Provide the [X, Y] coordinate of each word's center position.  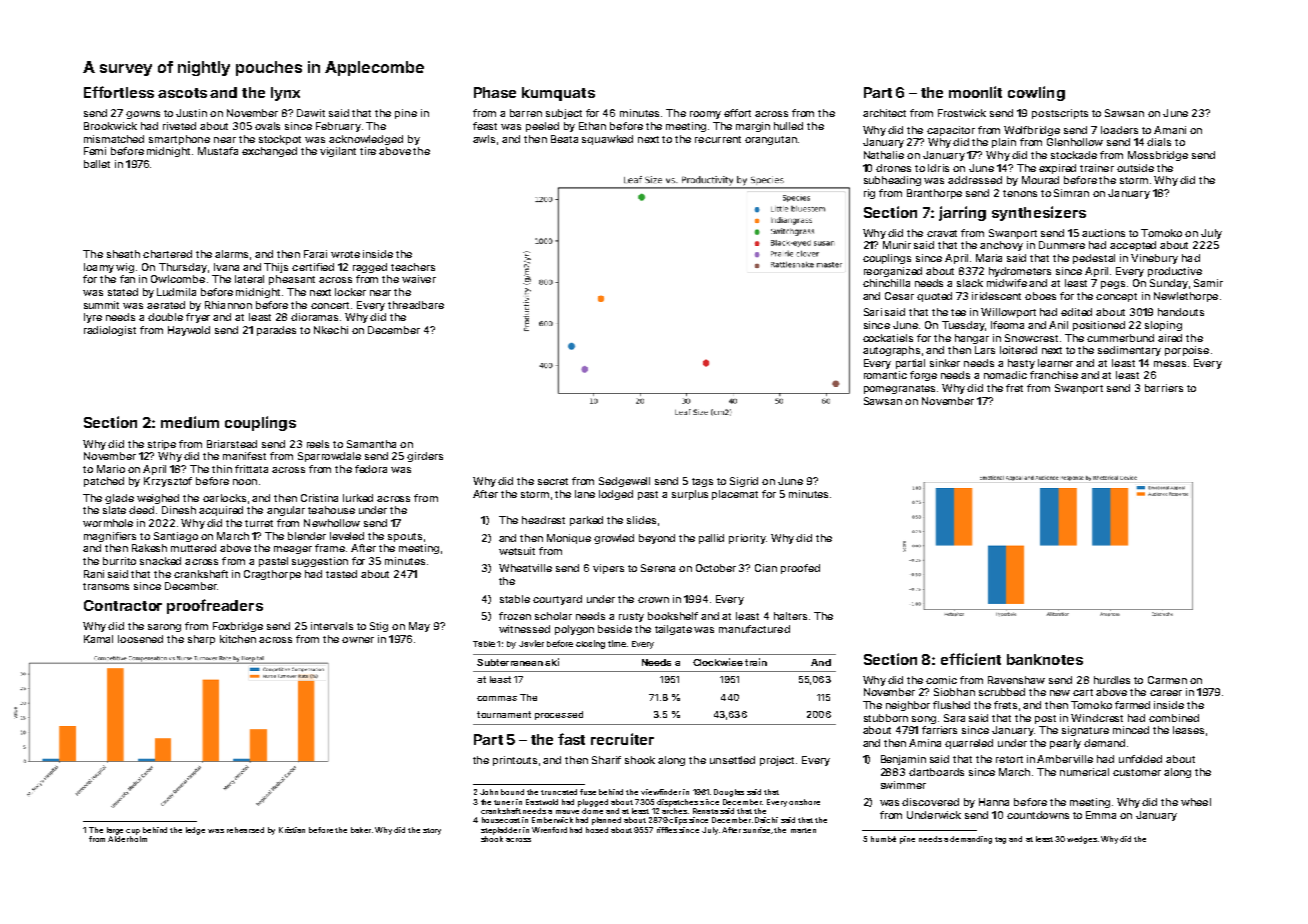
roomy [705, 115]
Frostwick [962, 113]
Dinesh [179, 510]
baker [361, 830]
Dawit [311, 113]
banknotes [1045, 659]
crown [653, 600]
